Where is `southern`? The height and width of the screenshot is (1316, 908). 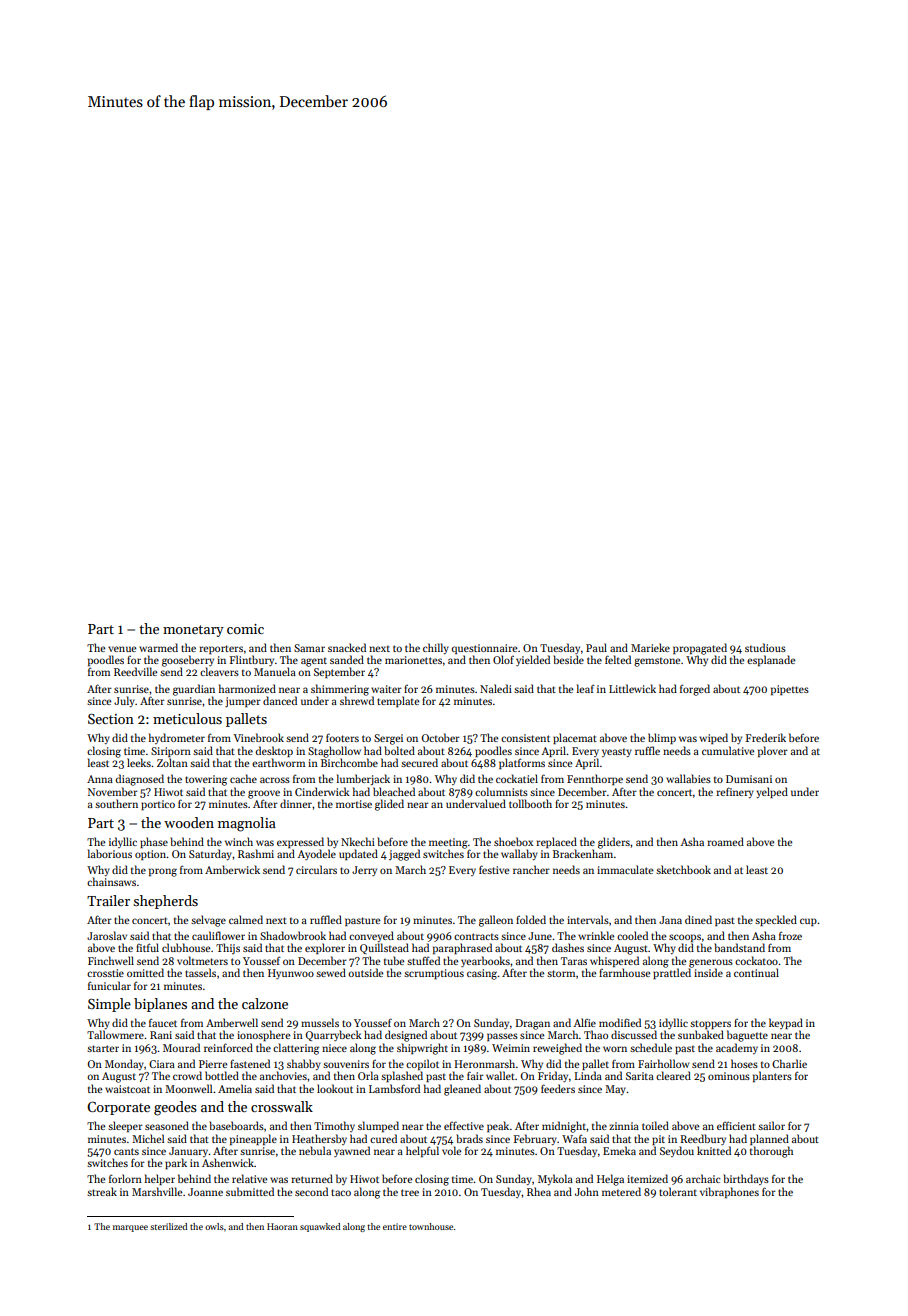
southern is located at coordinates (116, 803).
